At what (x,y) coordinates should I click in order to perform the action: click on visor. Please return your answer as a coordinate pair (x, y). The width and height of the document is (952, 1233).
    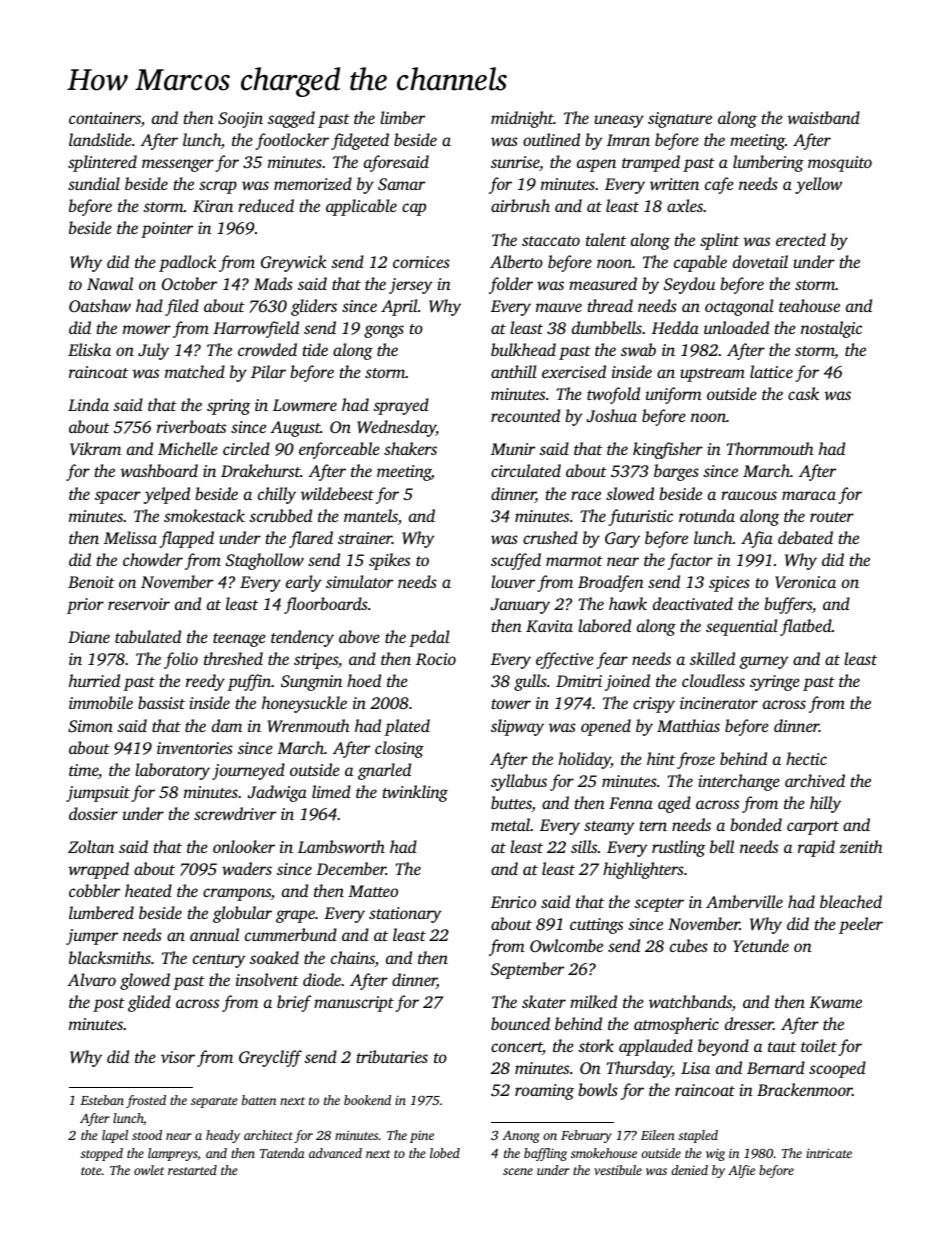
    Looking at the image, I should click on (178, 1057).
